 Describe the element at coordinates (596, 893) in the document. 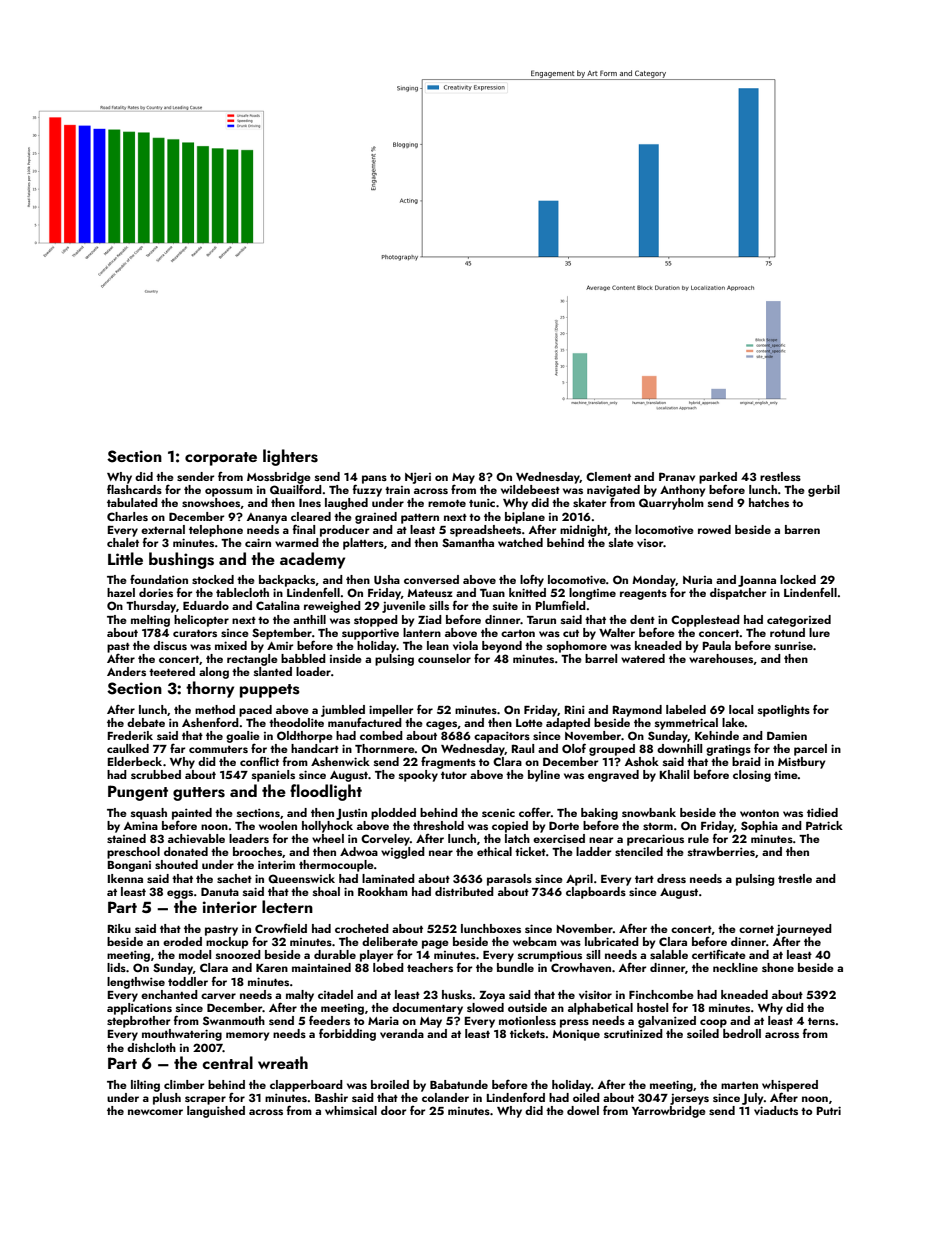

I see `clapboards` at that location.
